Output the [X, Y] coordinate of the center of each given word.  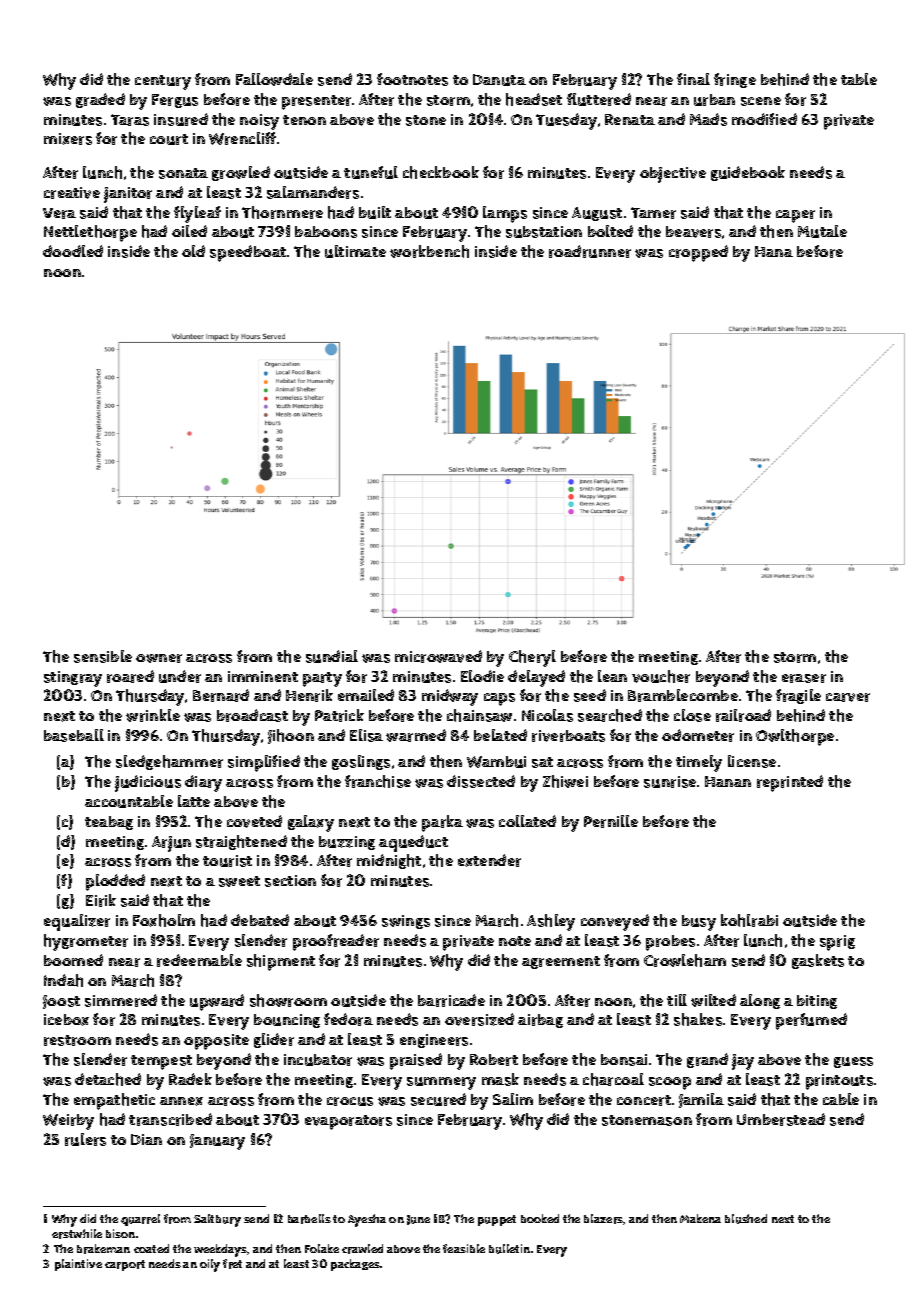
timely [699, 763]
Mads [708, 119]
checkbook [441, 172]
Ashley [551, 922]
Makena [700, 1218]
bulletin [509, 1249]
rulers [85, 1139]
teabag [109, 823]
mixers [68, 139]
